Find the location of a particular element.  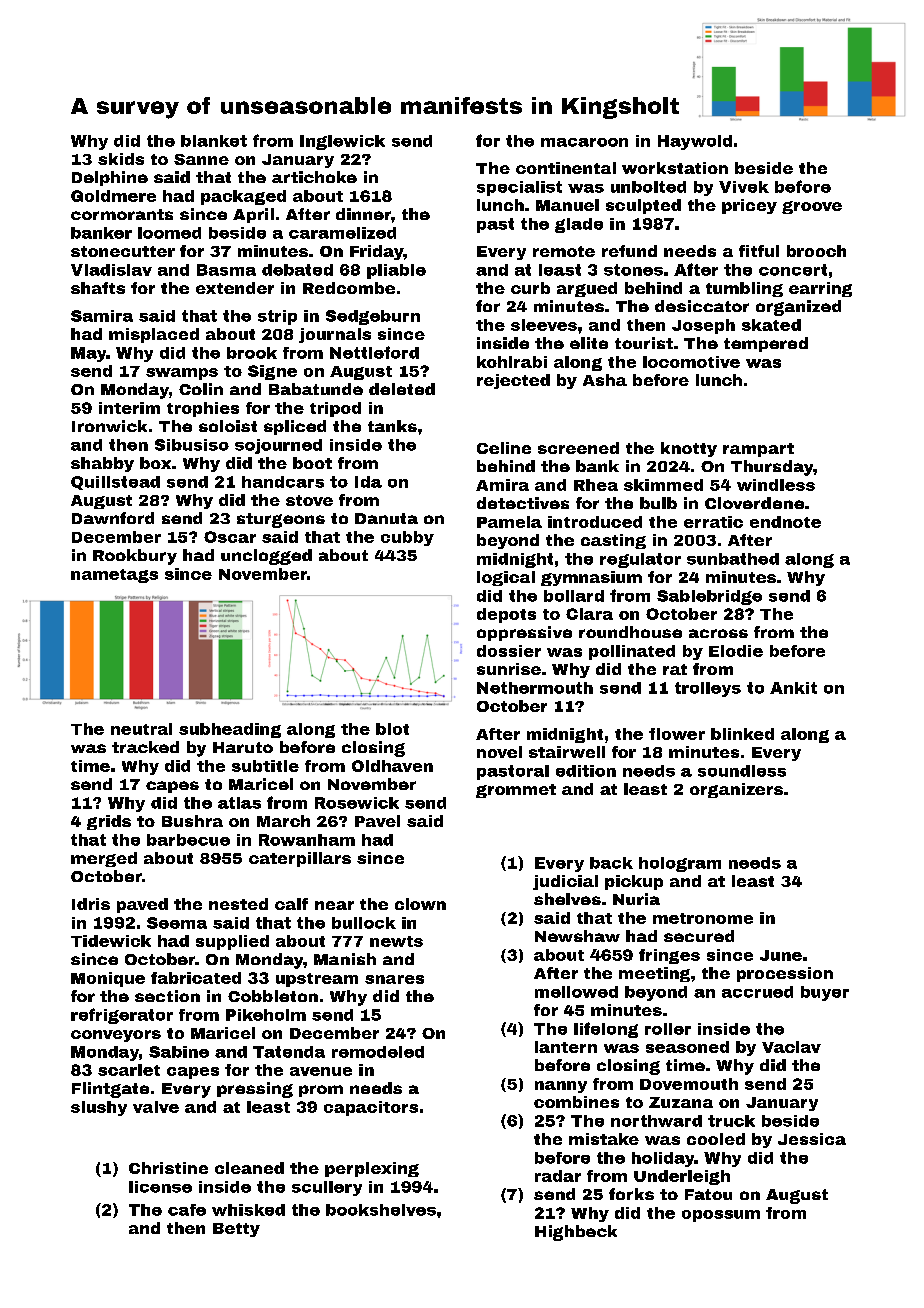

cafe is located at coordinates (187, 1210).
